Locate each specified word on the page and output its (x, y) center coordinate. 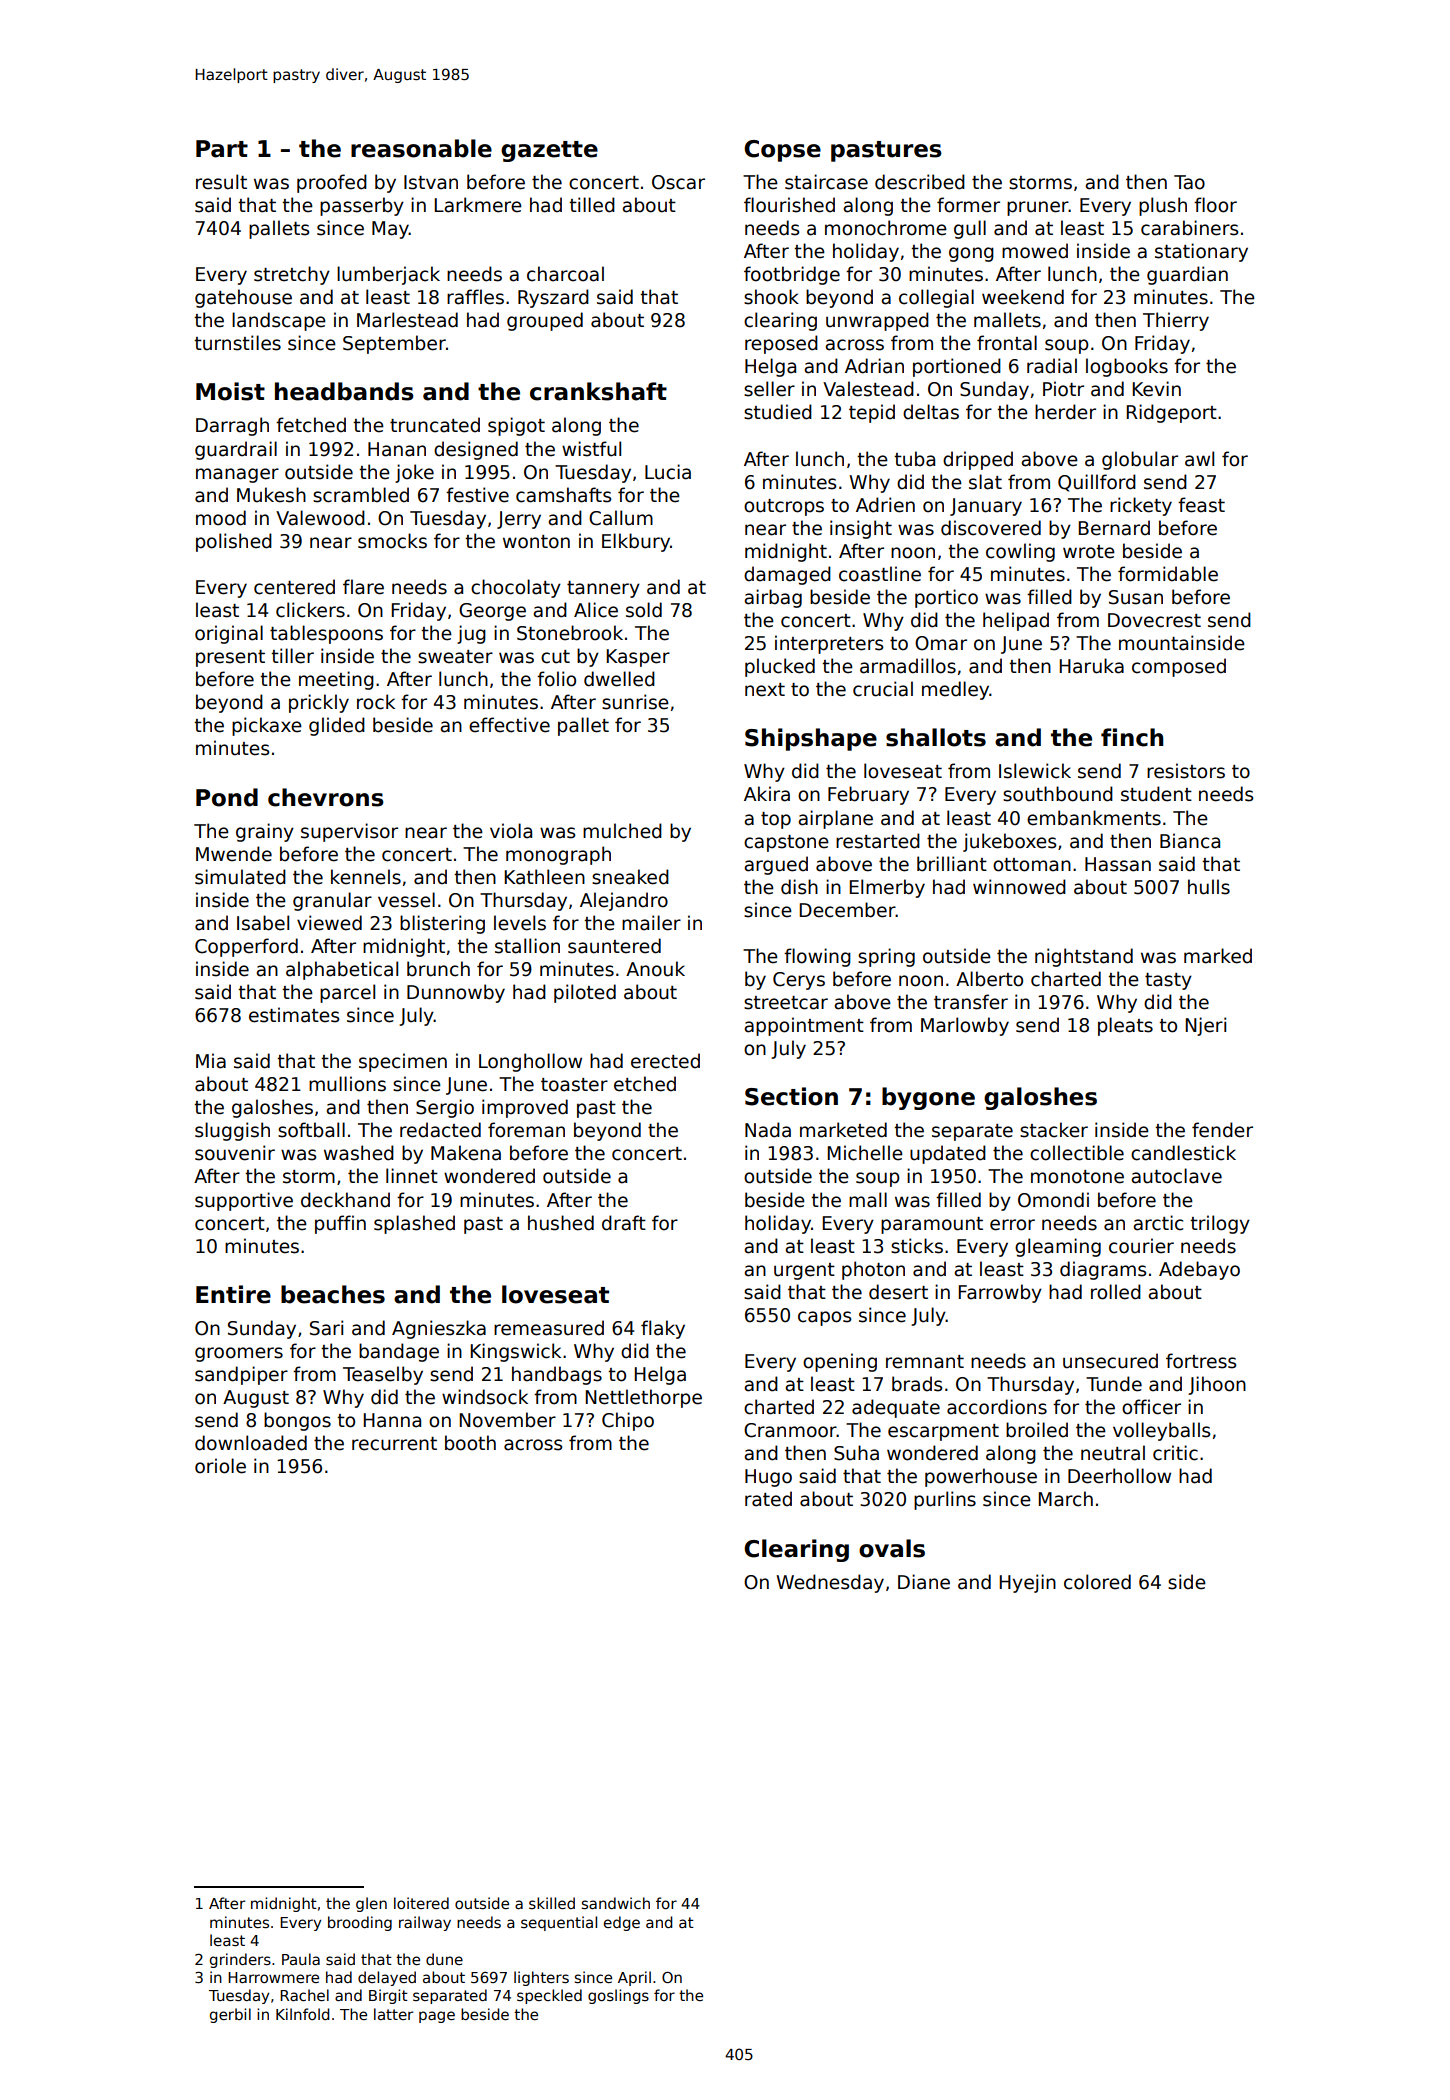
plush (1163, 206)
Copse (782, 151)
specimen (403, 1062)
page (437, 2017)
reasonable (421, 148)
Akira (767, 794)
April (634, 1978)
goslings (618, 1996)
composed (1179, 667)
